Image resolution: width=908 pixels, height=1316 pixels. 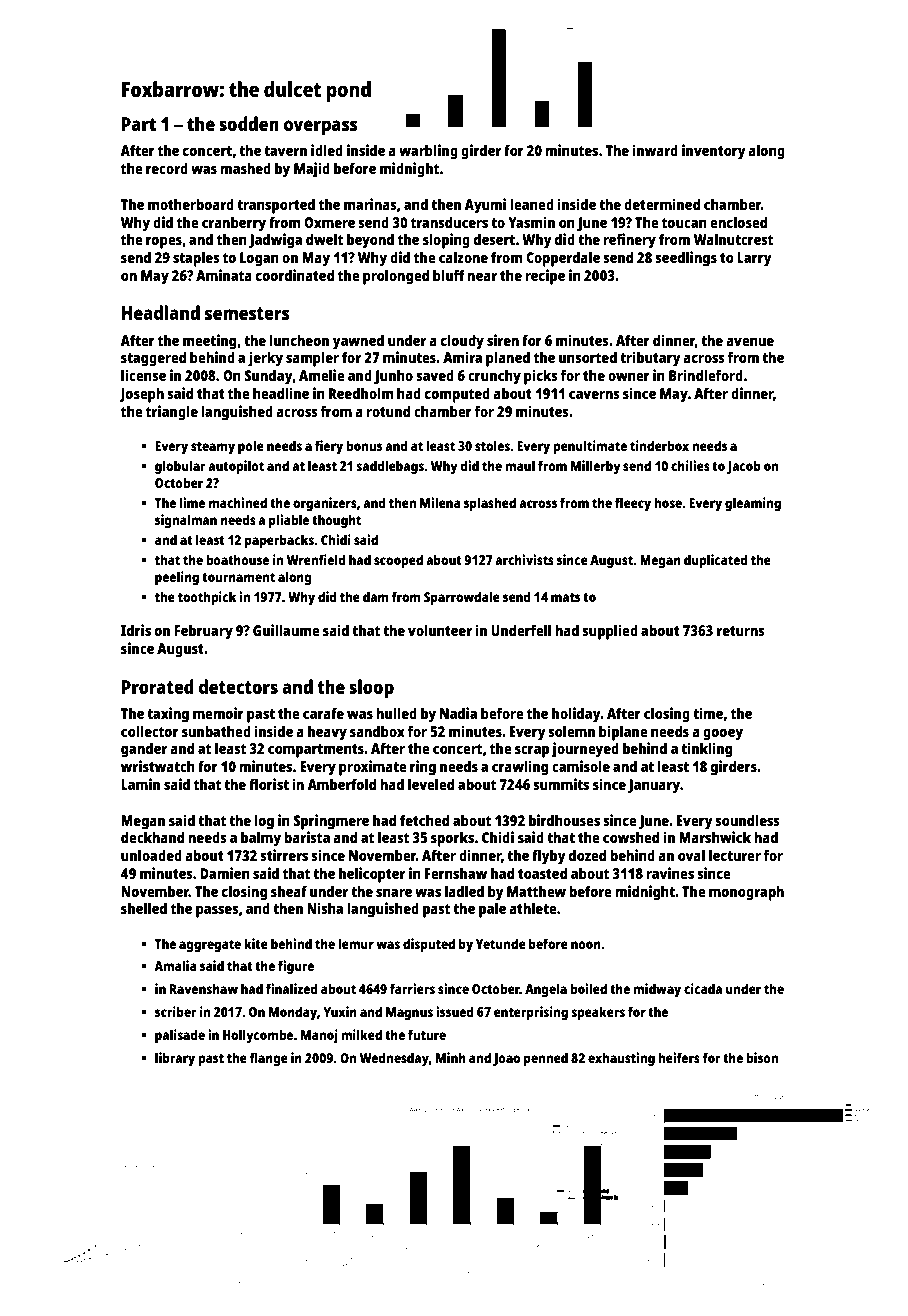 What do you see at coordinates (494, 377) in the image?
I see `crunchy` at bounding box center [494, 377].
